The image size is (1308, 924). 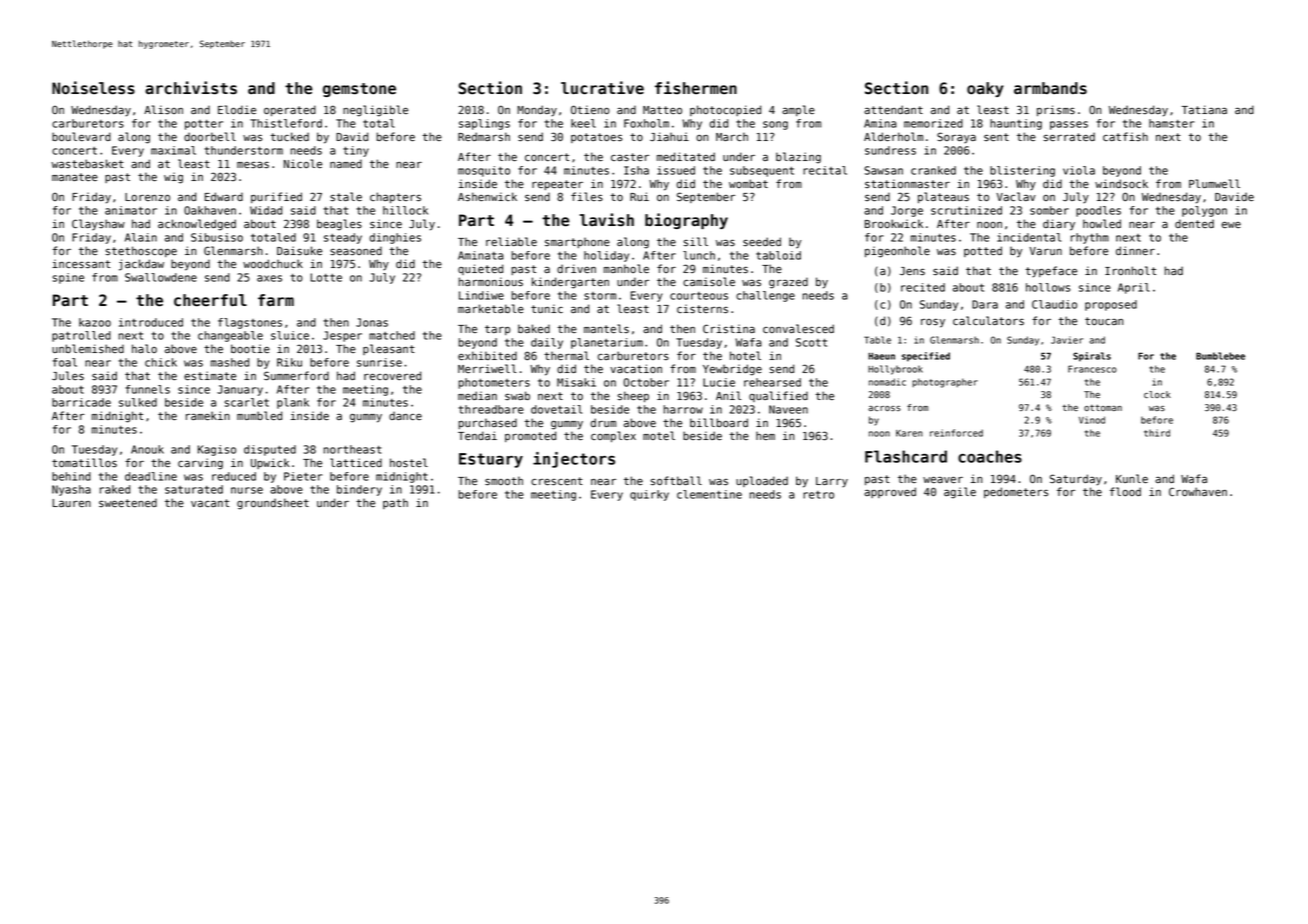 What do you see at coordinates (405, 210) in the screenshot?
I see `hillock` at bounding box center [405, 210].
